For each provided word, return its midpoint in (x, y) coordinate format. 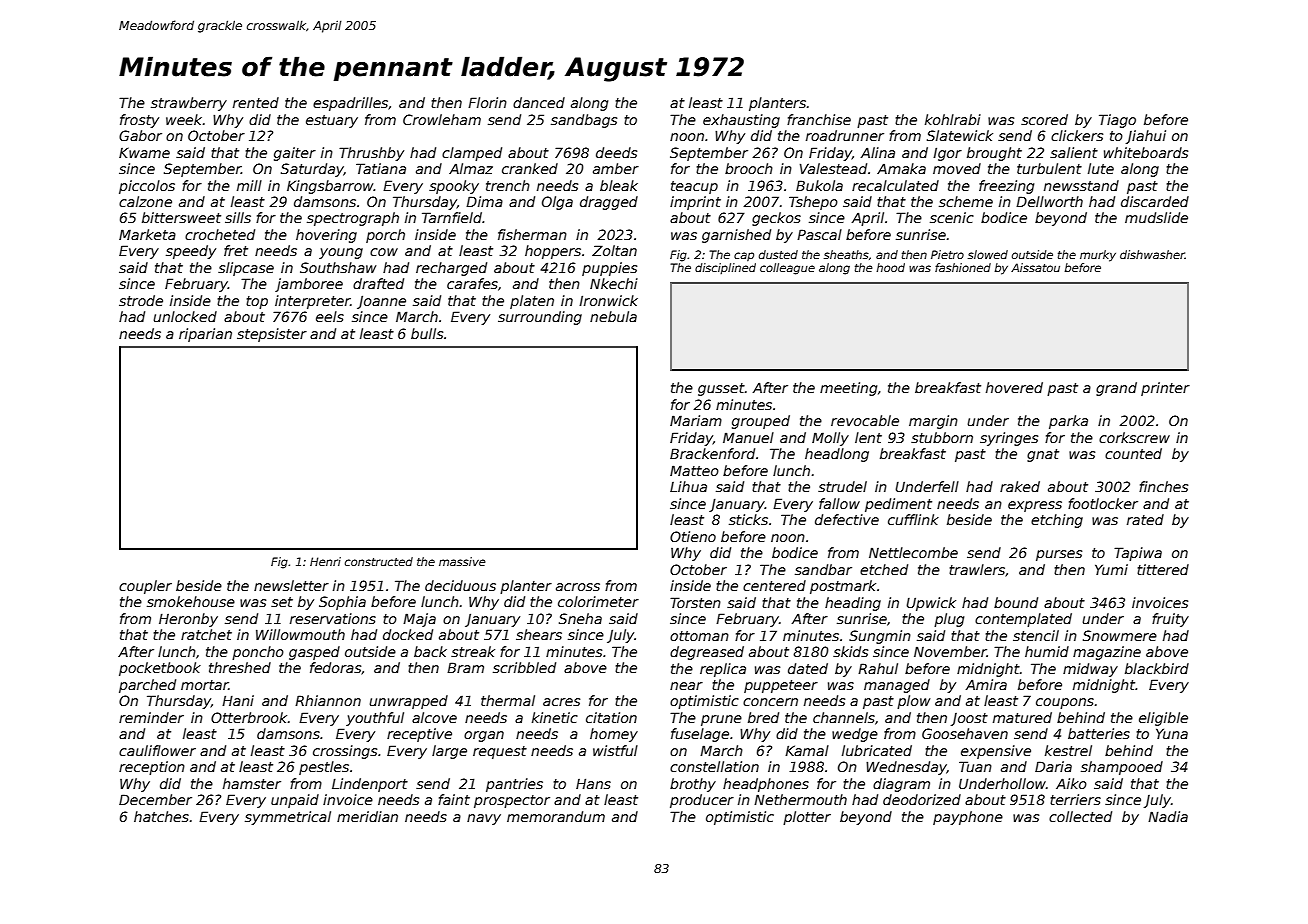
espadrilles (350, 104)
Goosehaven (965, 733)
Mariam (696, 420)
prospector (512, 801)
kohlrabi (953, 119)
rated (1145, 519)
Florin (487, 102)
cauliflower (157, 750)
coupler (145, 587)
